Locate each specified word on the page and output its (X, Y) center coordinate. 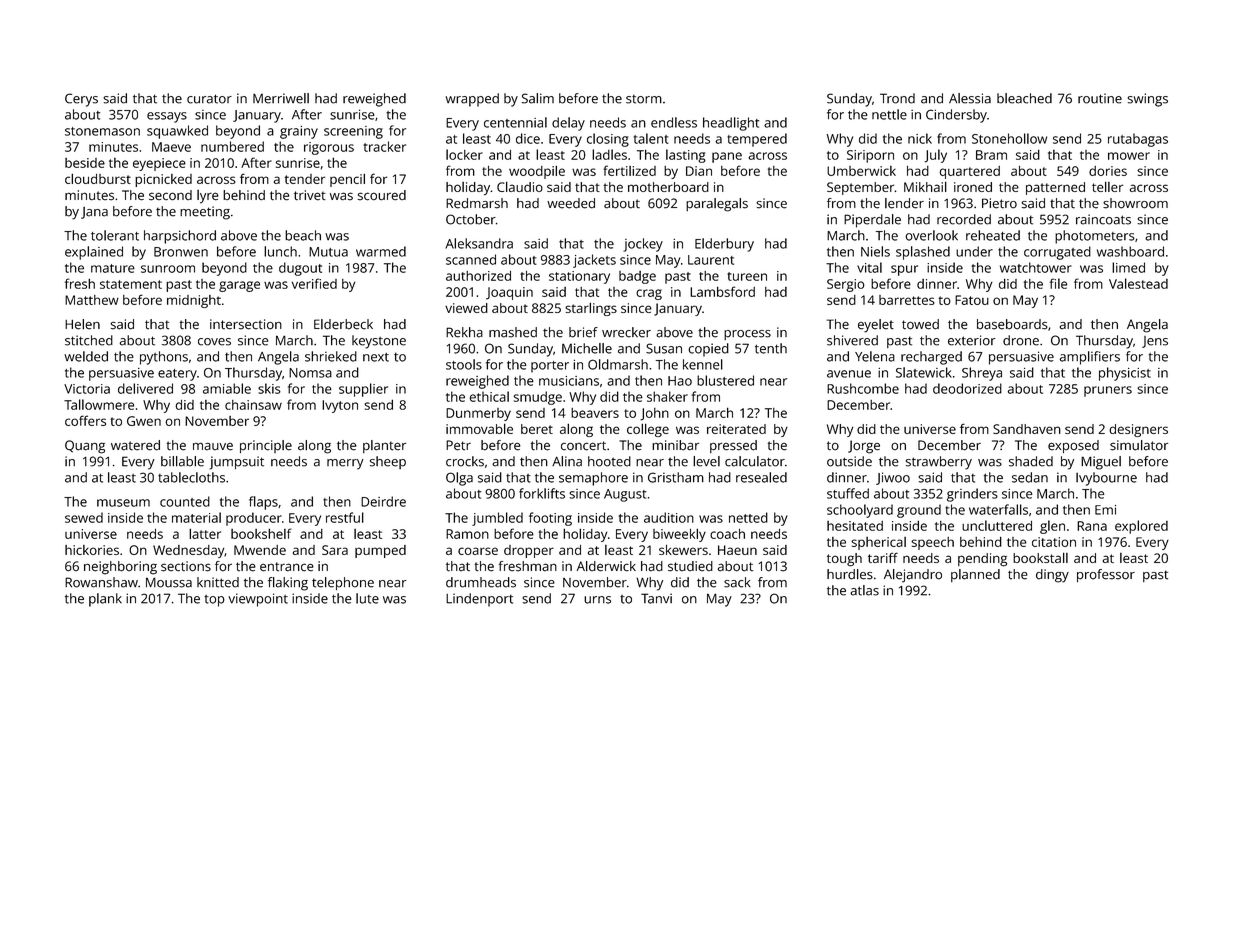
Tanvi (656, 598)
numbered (232, 146)
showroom (1135, 203)
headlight (731, 124)
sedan (1030, 477)
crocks (465, 461)
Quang (85, 447)
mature (113, 268)
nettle (889, 114)
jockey (643, 245)
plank (105, 600)
